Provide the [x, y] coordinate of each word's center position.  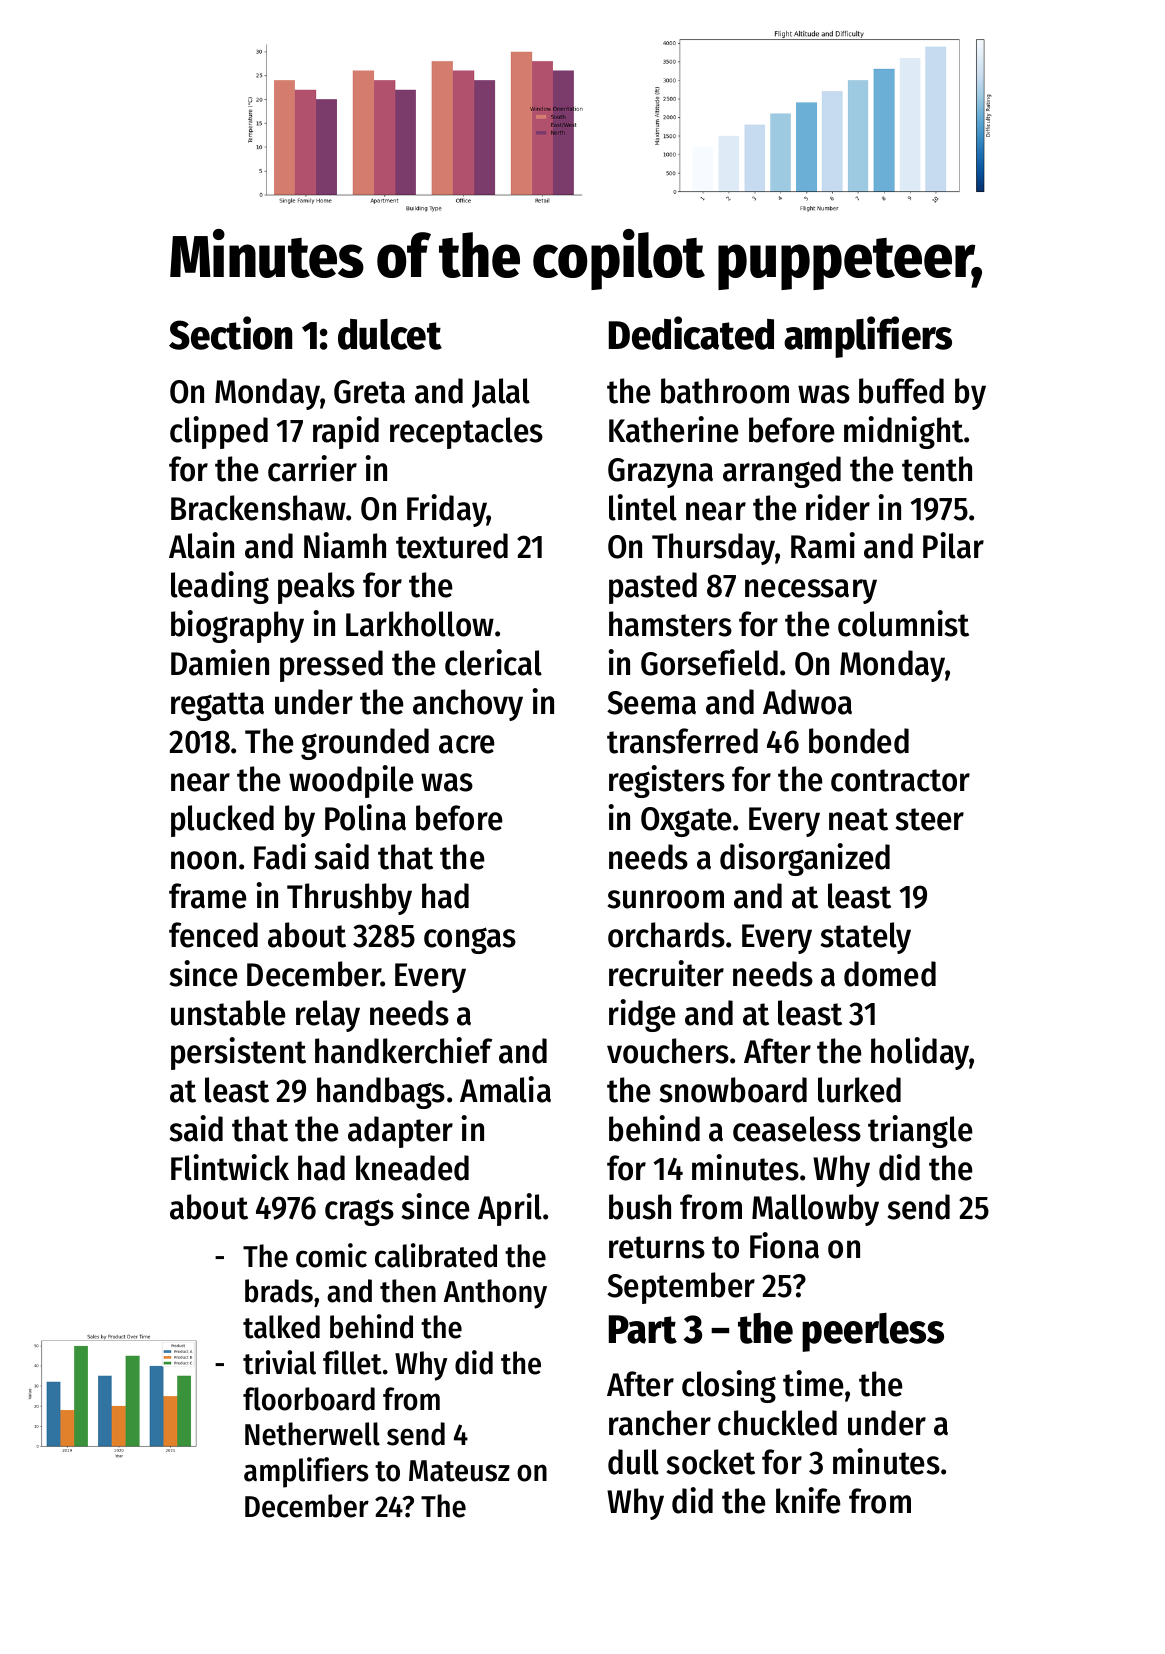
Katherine [673, 429]
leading [220, 587]
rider [838, 507]
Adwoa [807, 702]
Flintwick [230, 1167]
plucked [222, 821]
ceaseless [797, 1129]
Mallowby [815, 1210]
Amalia [505, 1089]
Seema [651, 703]
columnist [903, 623]
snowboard [733, 1090]
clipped [219, 432]
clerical [493, 662]
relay [328, 1016]
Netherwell [312, 1434]
